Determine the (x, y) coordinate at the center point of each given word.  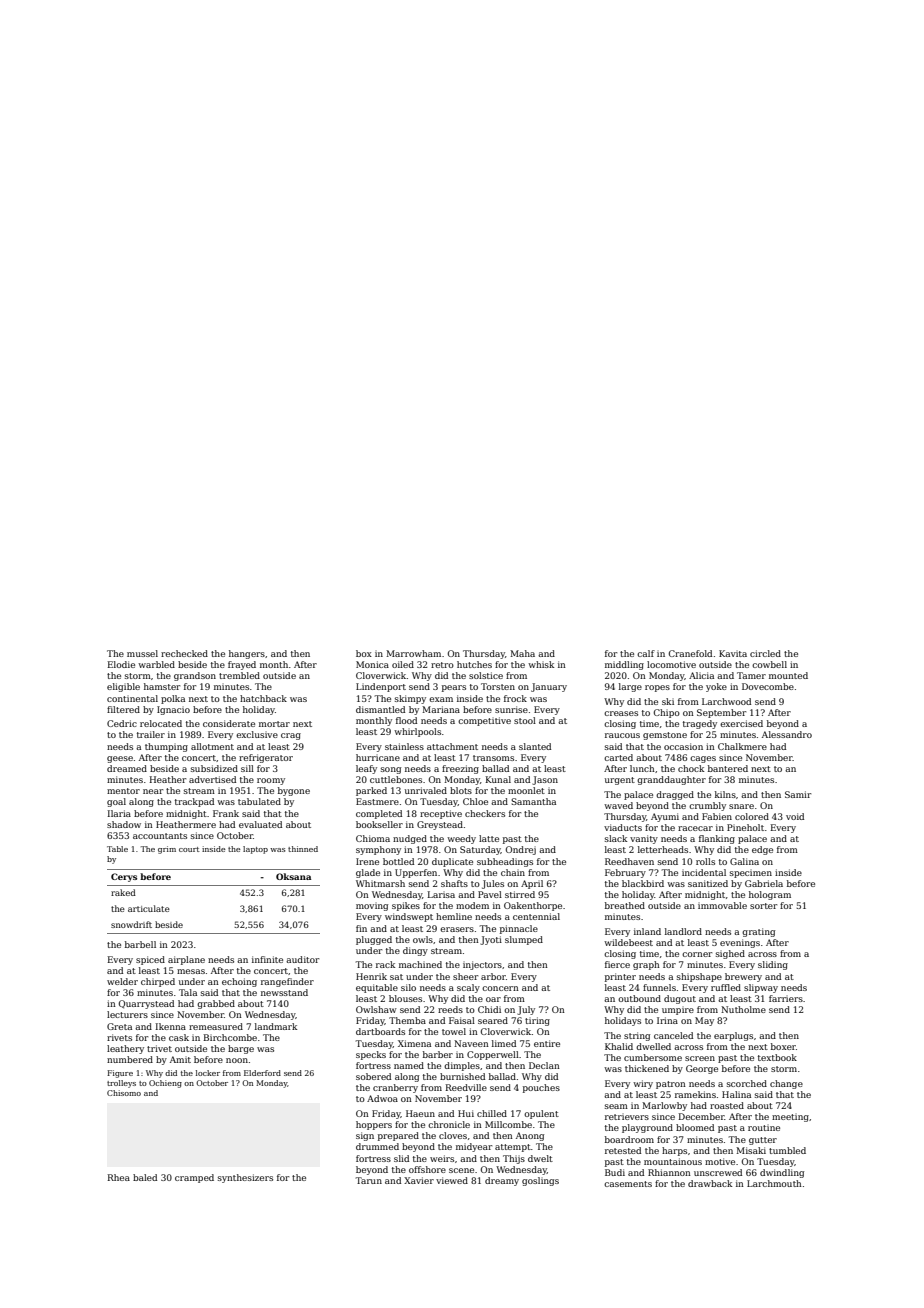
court (189, 849)
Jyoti (491, 940)
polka (173, 699)
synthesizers (245, 1178)
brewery (743, 977)
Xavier (419, 1180)
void (795, 816)
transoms (493, 758)
